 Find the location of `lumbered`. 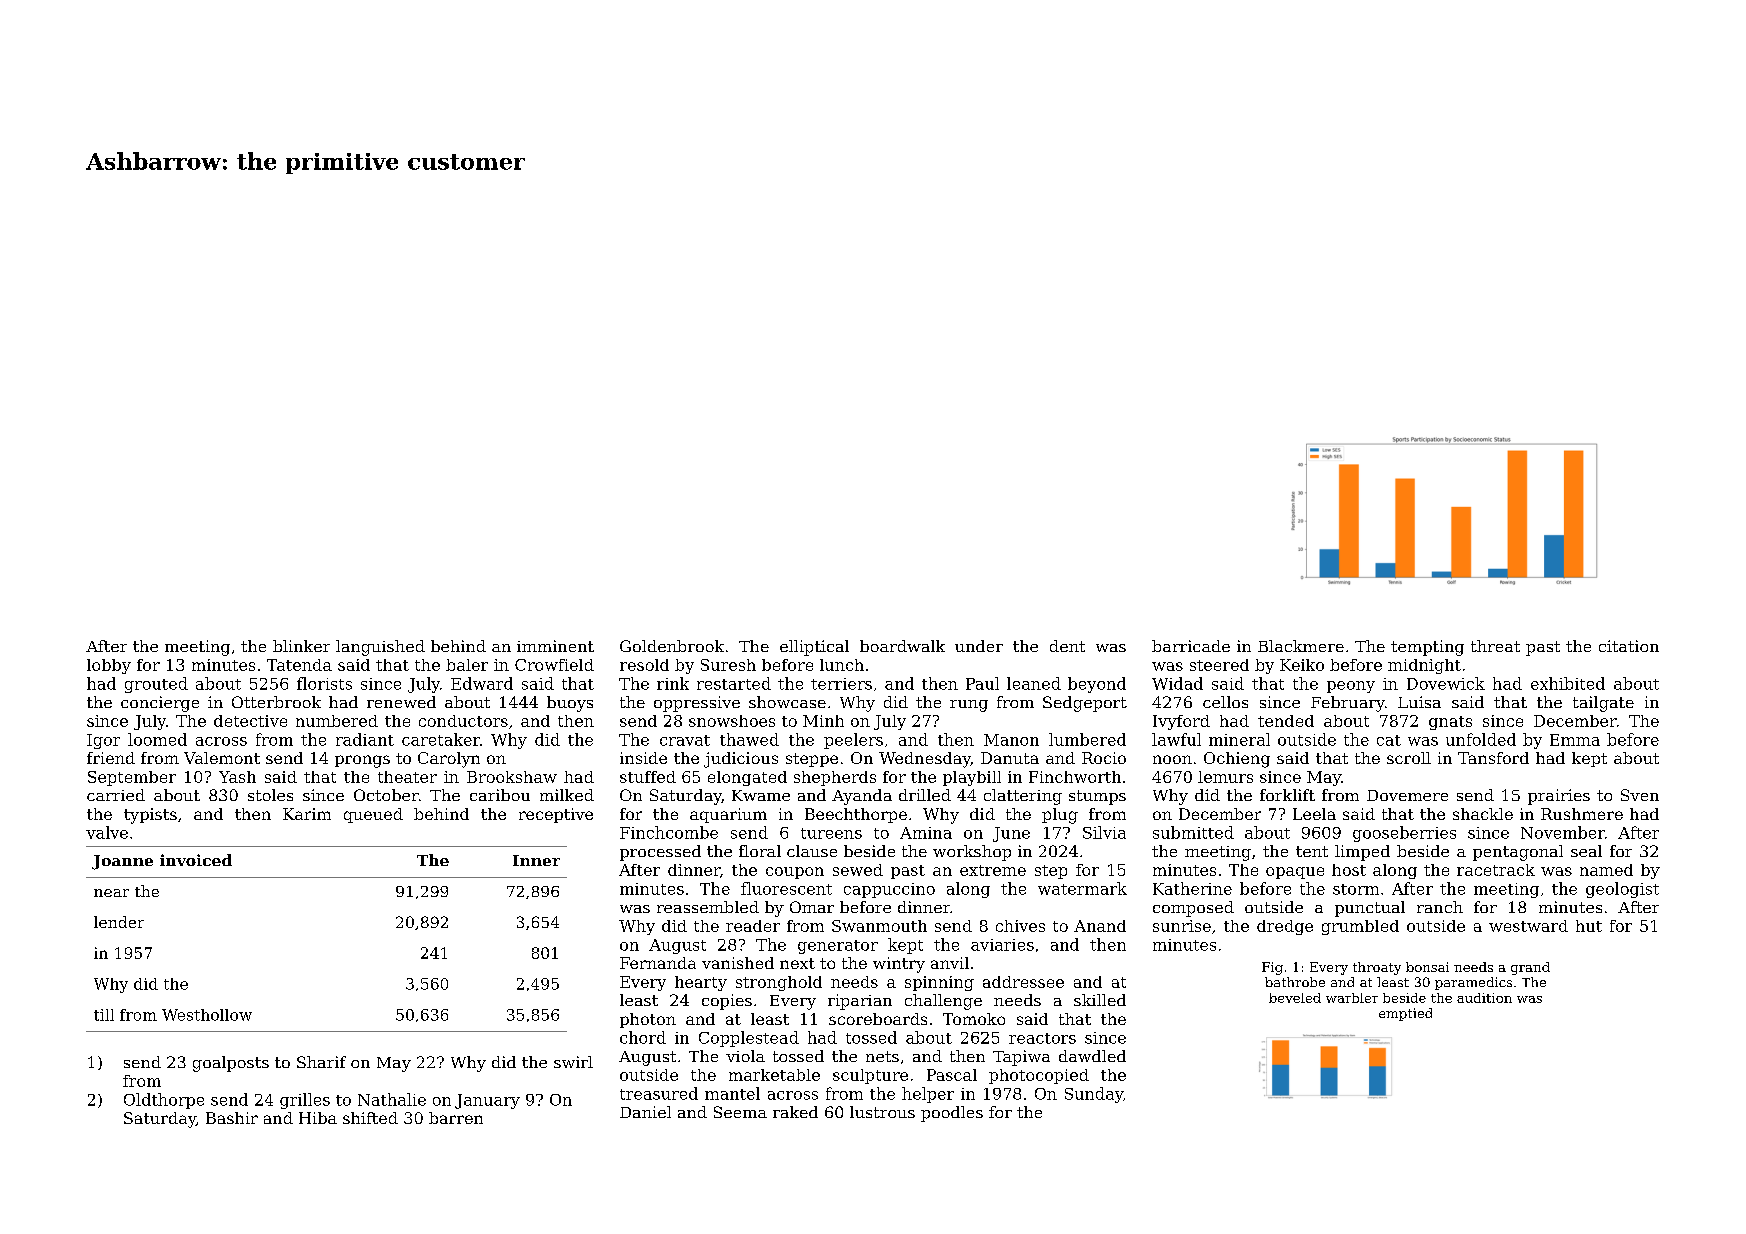

lumbered is located at coordinates (1087, 739).
